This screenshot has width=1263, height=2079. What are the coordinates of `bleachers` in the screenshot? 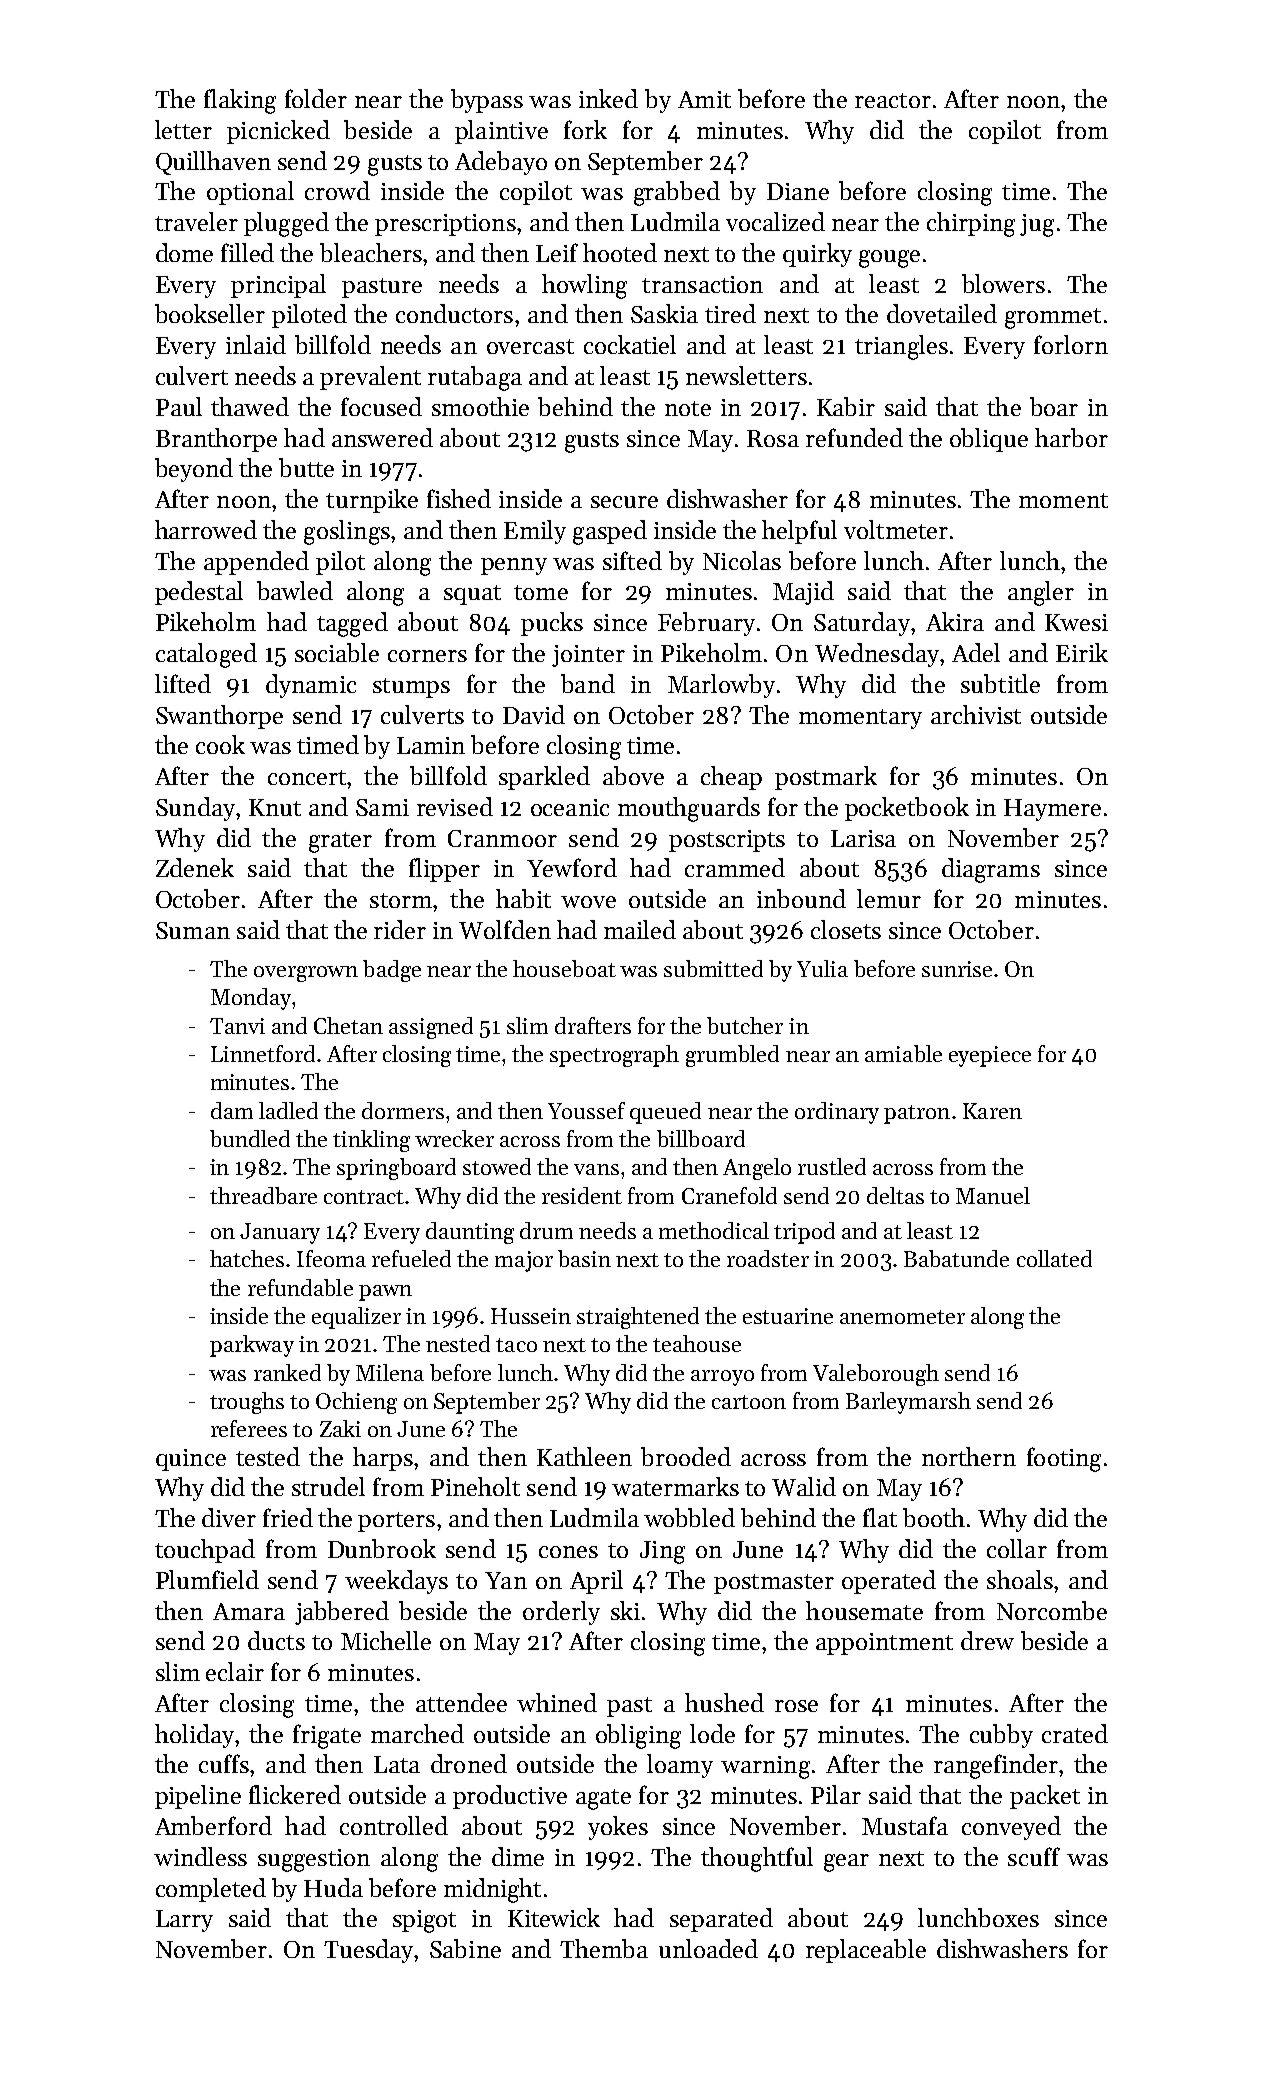 It's located at (371, 252).
